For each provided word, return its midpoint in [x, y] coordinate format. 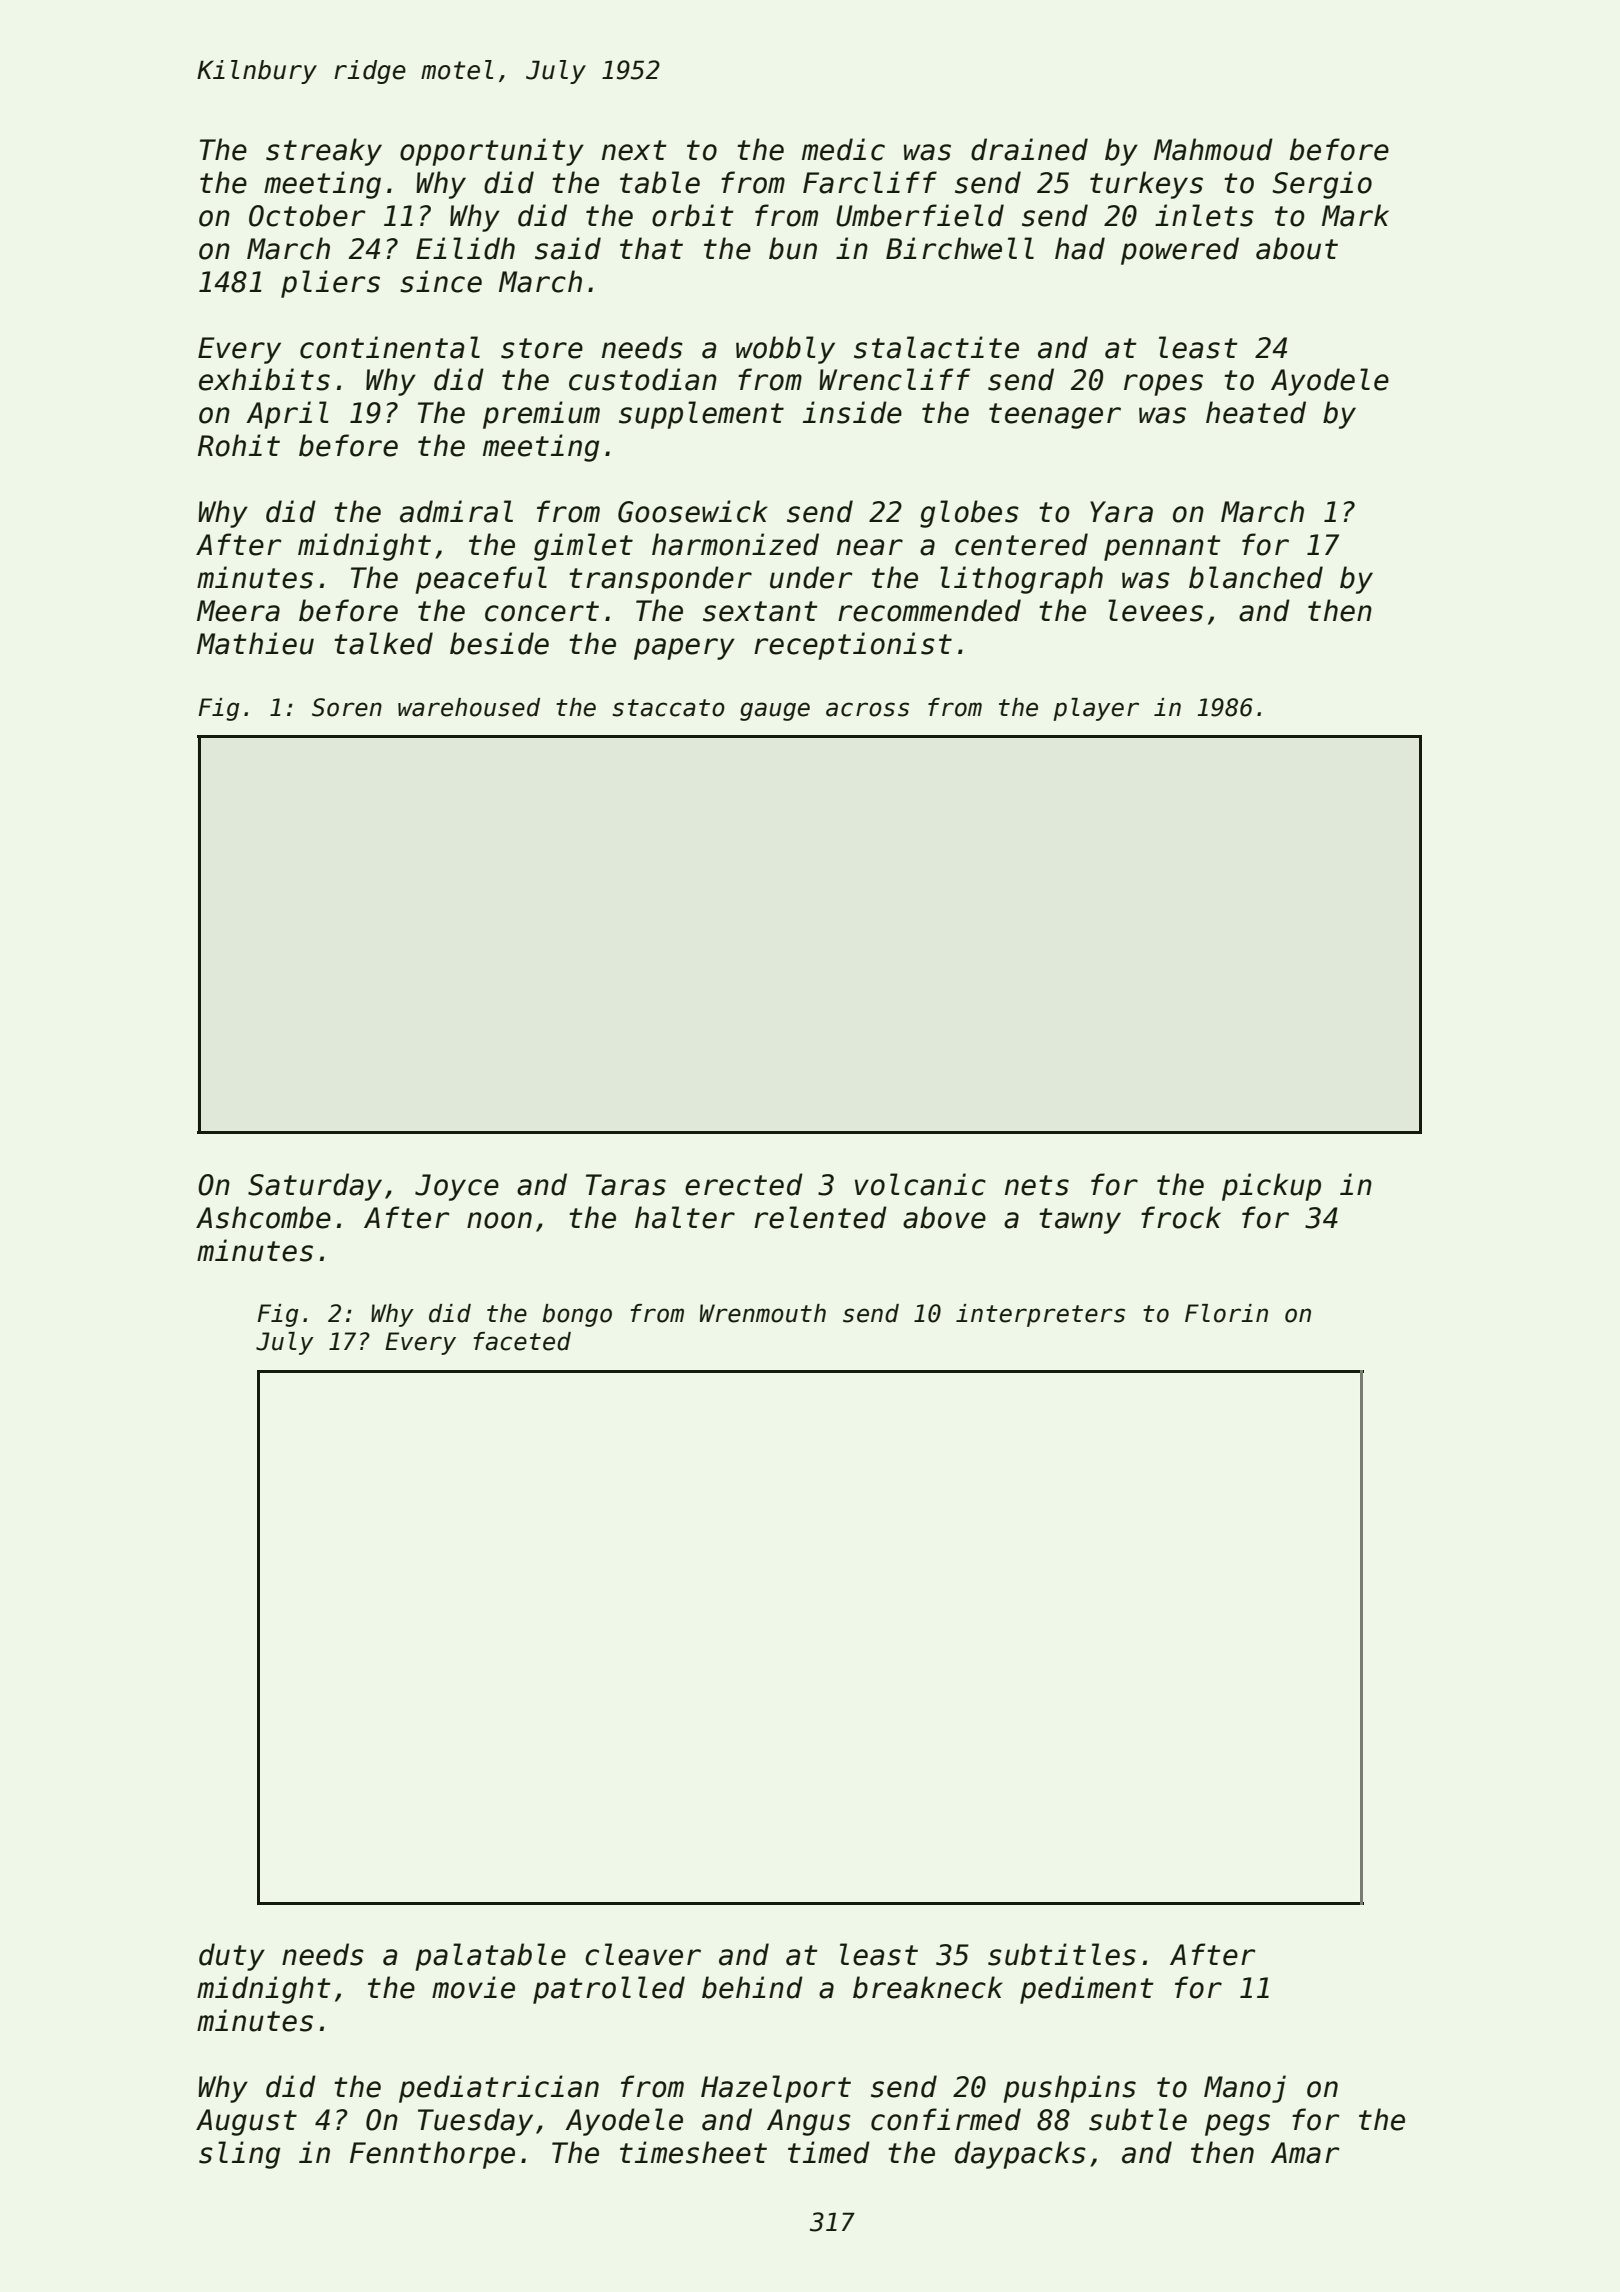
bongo [577, 1315]
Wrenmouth [763, 1313]
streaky [324, 152]
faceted [522, 1341]
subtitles [1062, 1954]
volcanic [920, 1184]
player [1096, 709]
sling [239, 2155]
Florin [1226, 1313]
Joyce [457, 1187]
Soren [347, 707]
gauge [775, 711]
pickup [1271, 1187]
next [634, 150]
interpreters [1040, 1315]
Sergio [1322, 185]
